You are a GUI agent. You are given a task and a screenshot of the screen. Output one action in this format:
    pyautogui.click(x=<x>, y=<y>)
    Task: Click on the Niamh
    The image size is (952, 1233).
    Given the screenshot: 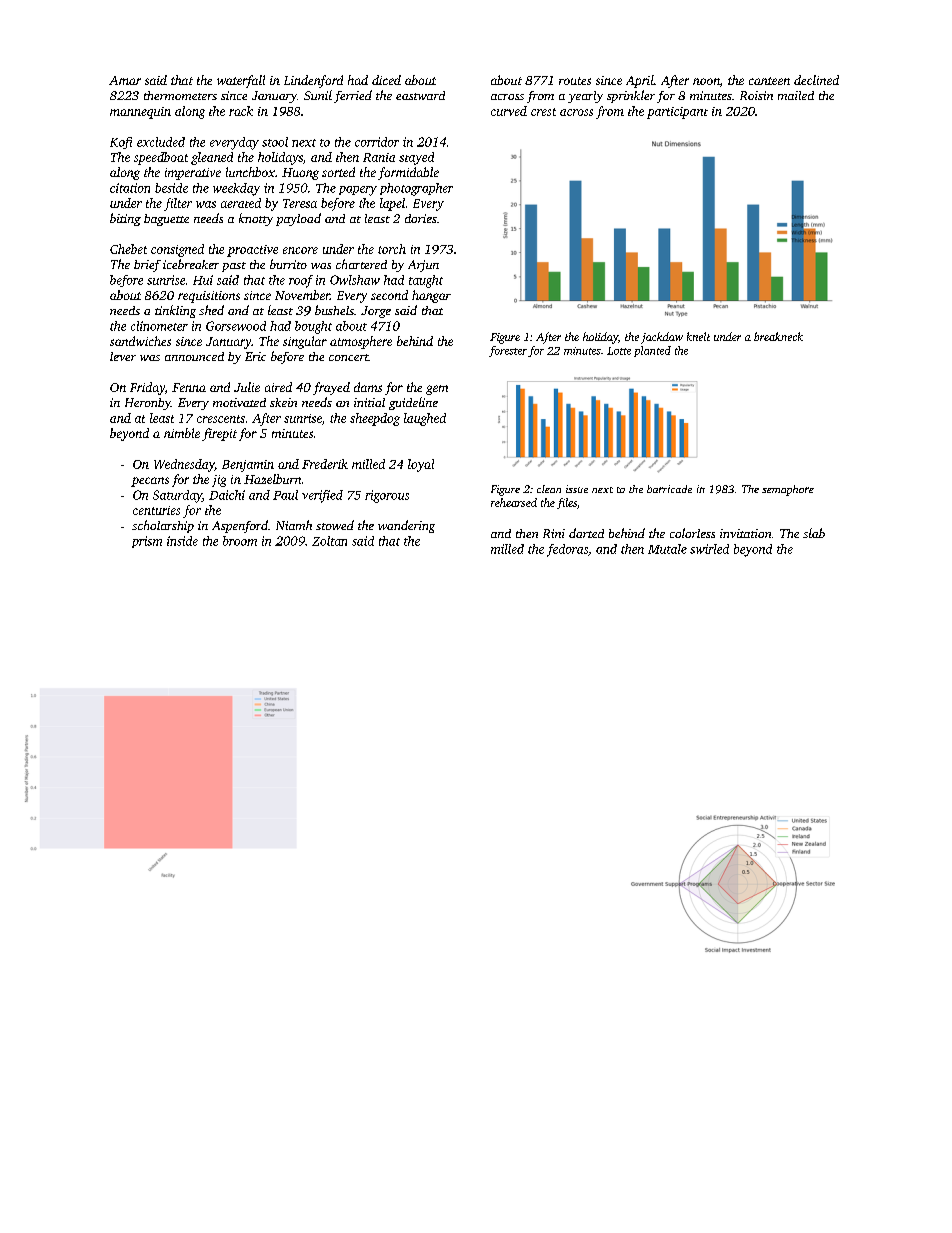 What is the action you would take?
    pyautogui.click(x=294, y=525)
